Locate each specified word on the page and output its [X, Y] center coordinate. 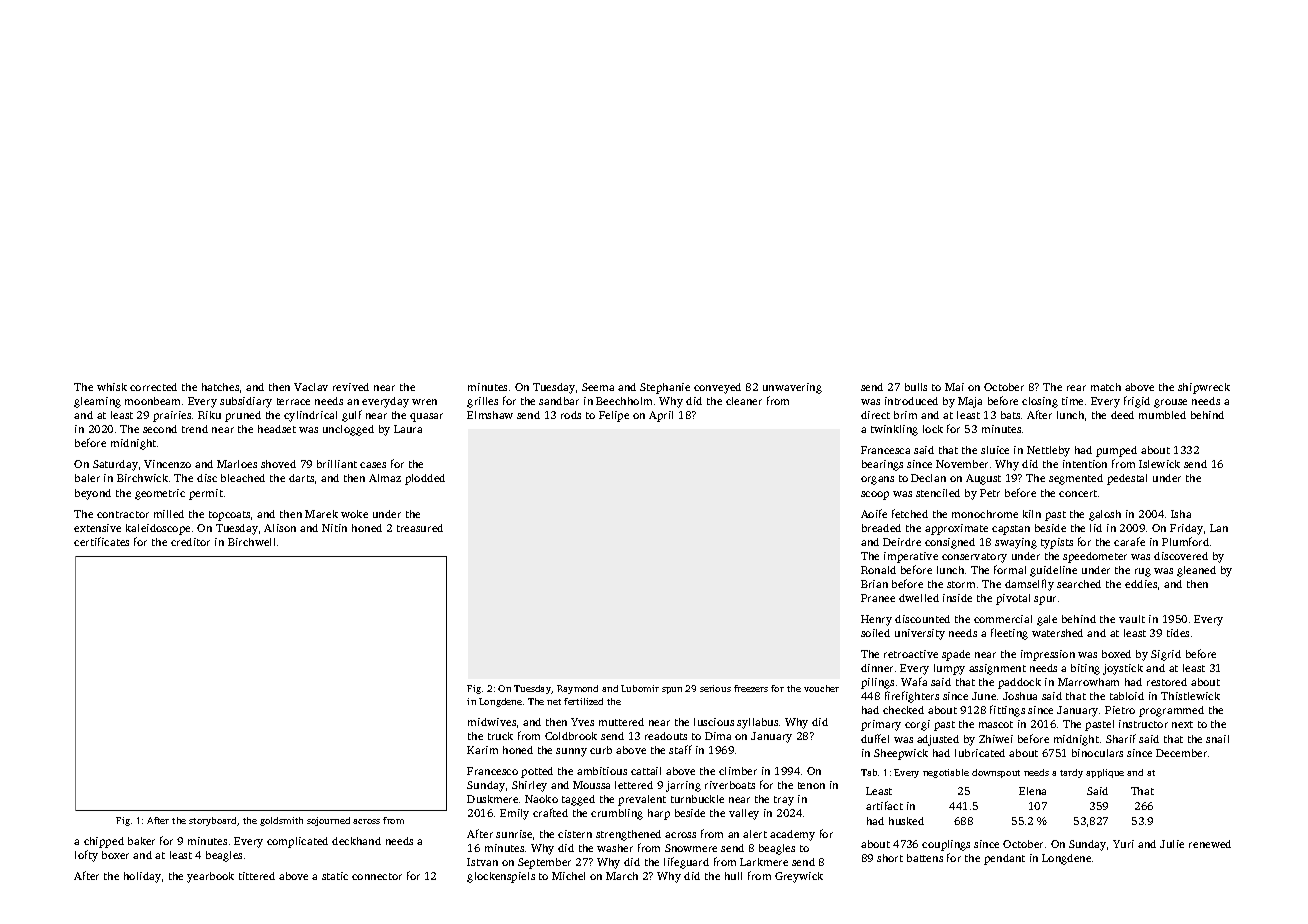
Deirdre [902, 542]
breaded [881, 528]
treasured [420, 528]
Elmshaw [490, 415]
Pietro [1120, 710]
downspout [996, 773]
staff [680, 749]
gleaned [1196, 571]
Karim [482, 750]
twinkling [894, 430]
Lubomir [640, 688]
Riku [209, 415]
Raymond [577, 689]
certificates [101, 541]
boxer [115, 855]
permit [206, 494]
